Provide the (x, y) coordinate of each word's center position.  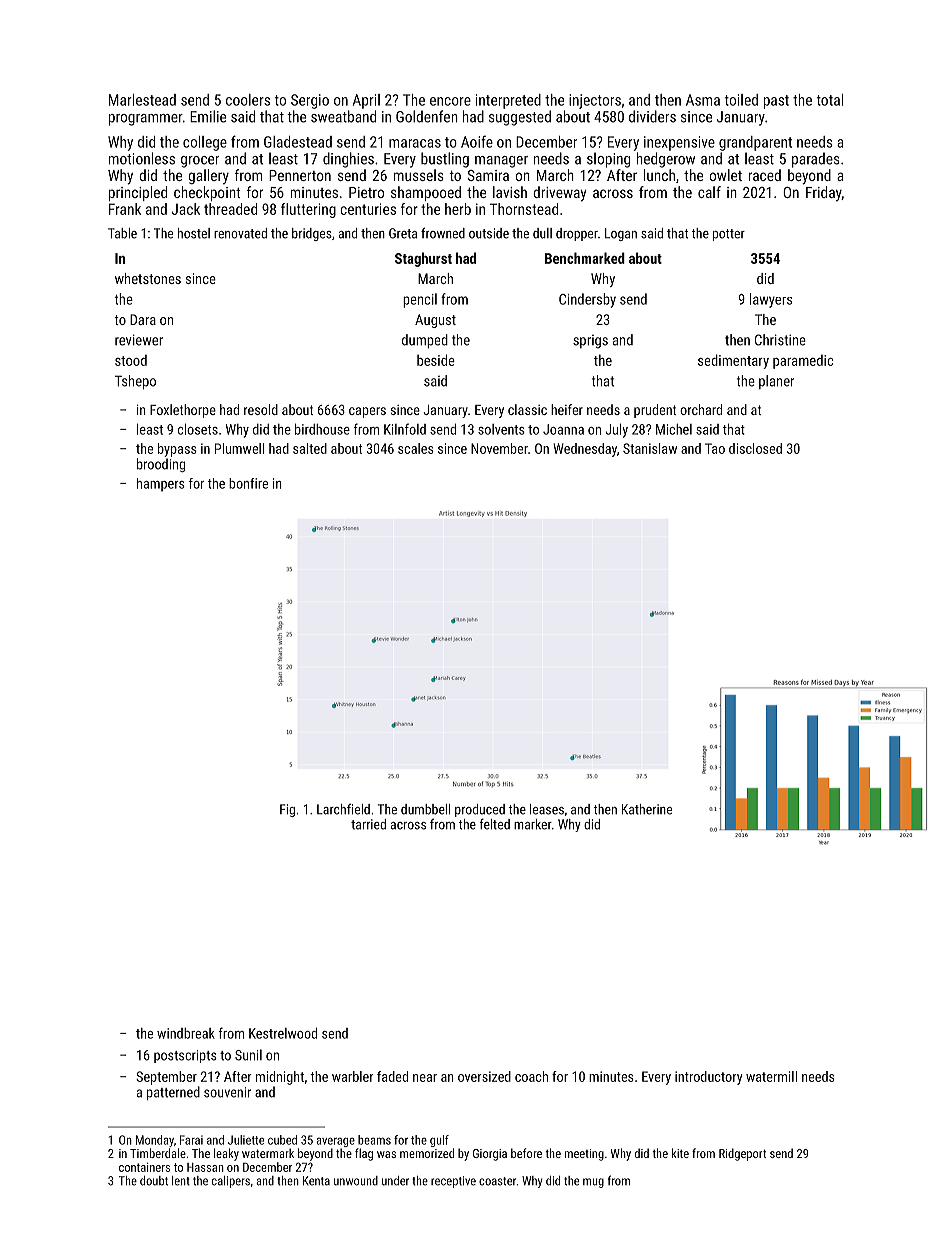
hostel (194, 233)
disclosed (755, 448)
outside (489, 233)
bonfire (248, 483)
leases (547, 809)
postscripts (185, 1056)
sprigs (590, 342)
